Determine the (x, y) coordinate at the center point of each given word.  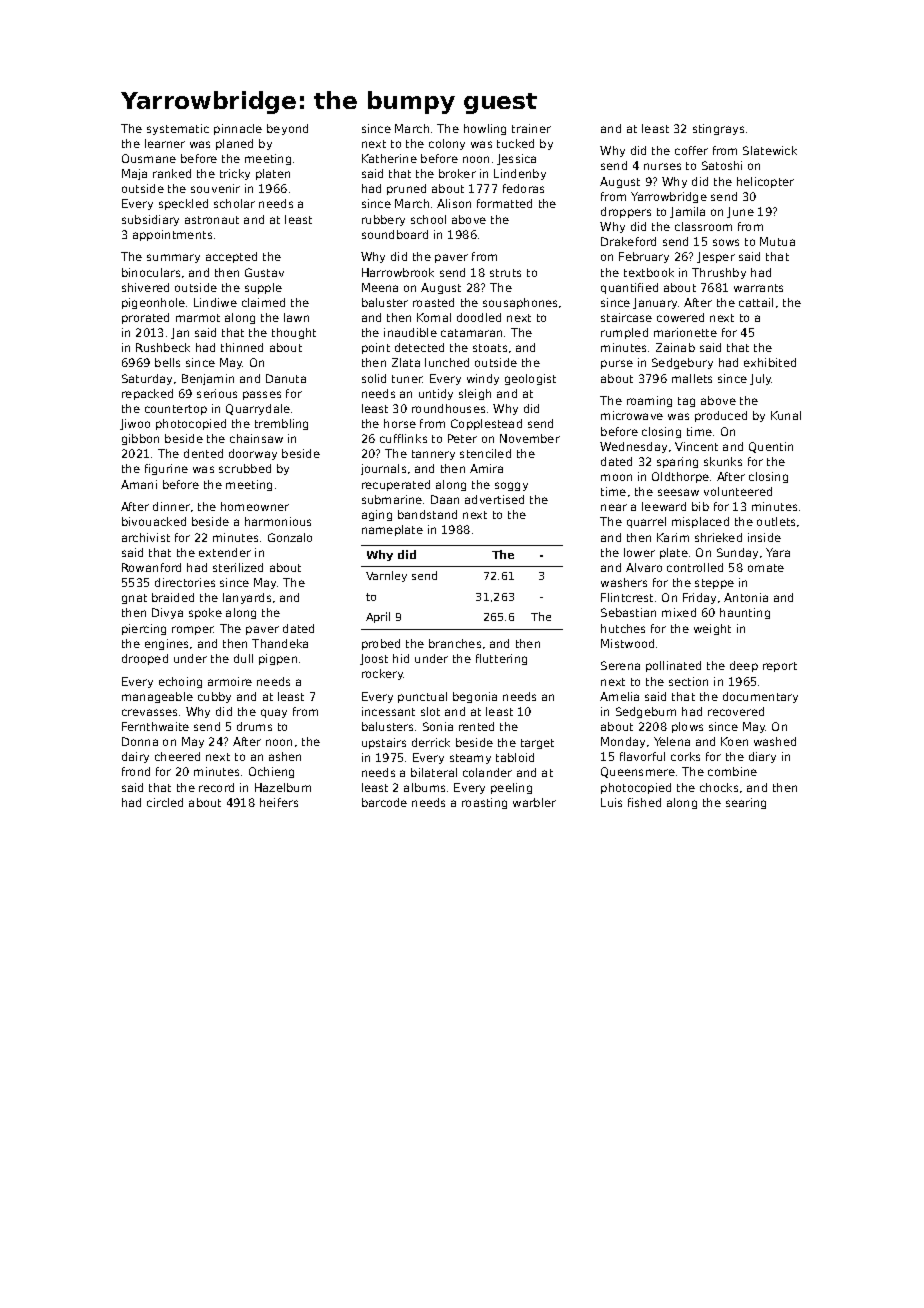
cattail (756, 302)
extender (225, 552)
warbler (534, 802)
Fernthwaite (155, 726)
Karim (673, 537)
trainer (531, 128)
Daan (445, 499)
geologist (530, 379)
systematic (178, 129)
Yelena (672, 741)
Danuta (286, 378)
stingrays (718, 129)
